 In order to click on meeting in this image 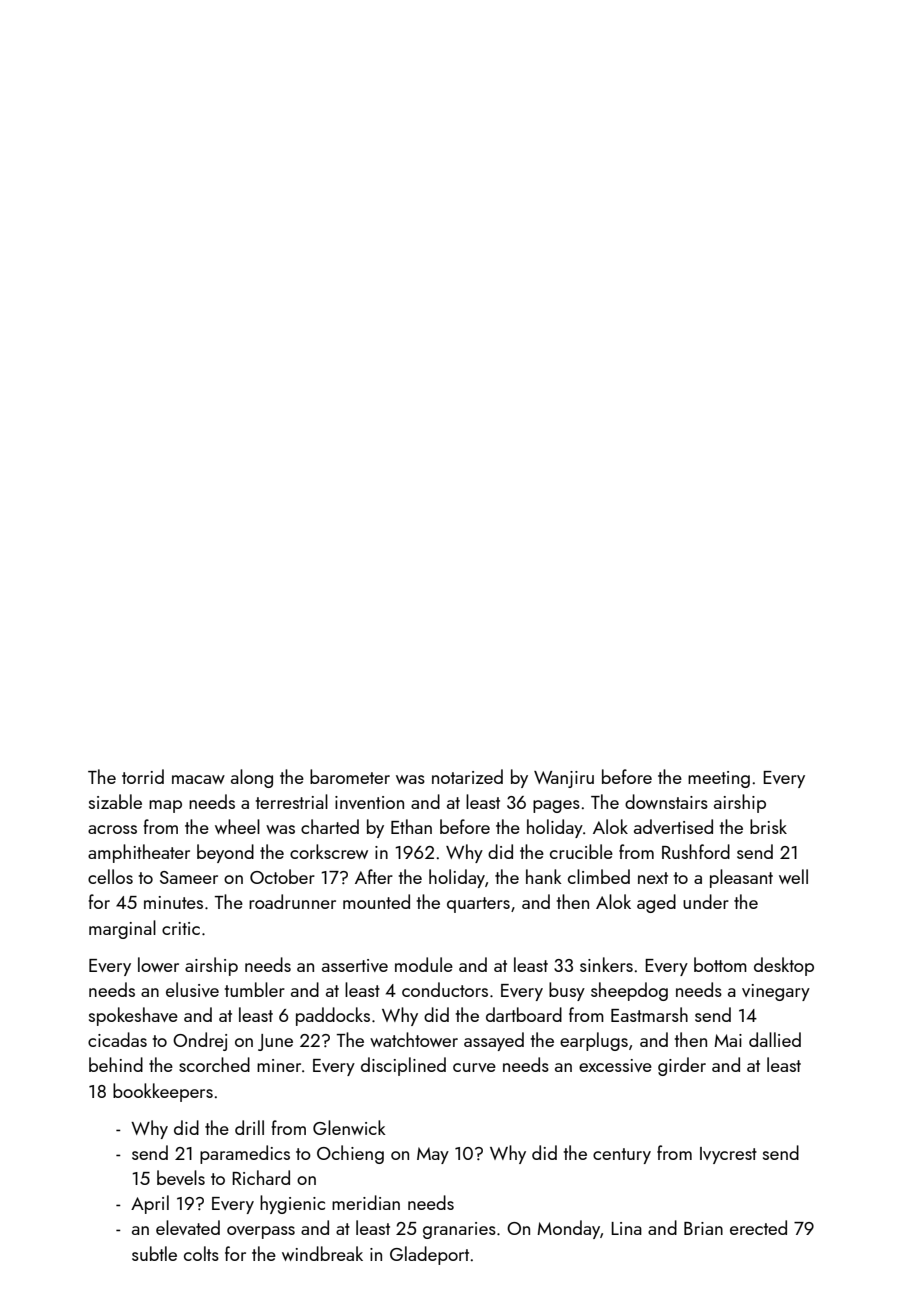, I will do `click(719, 779)`.
